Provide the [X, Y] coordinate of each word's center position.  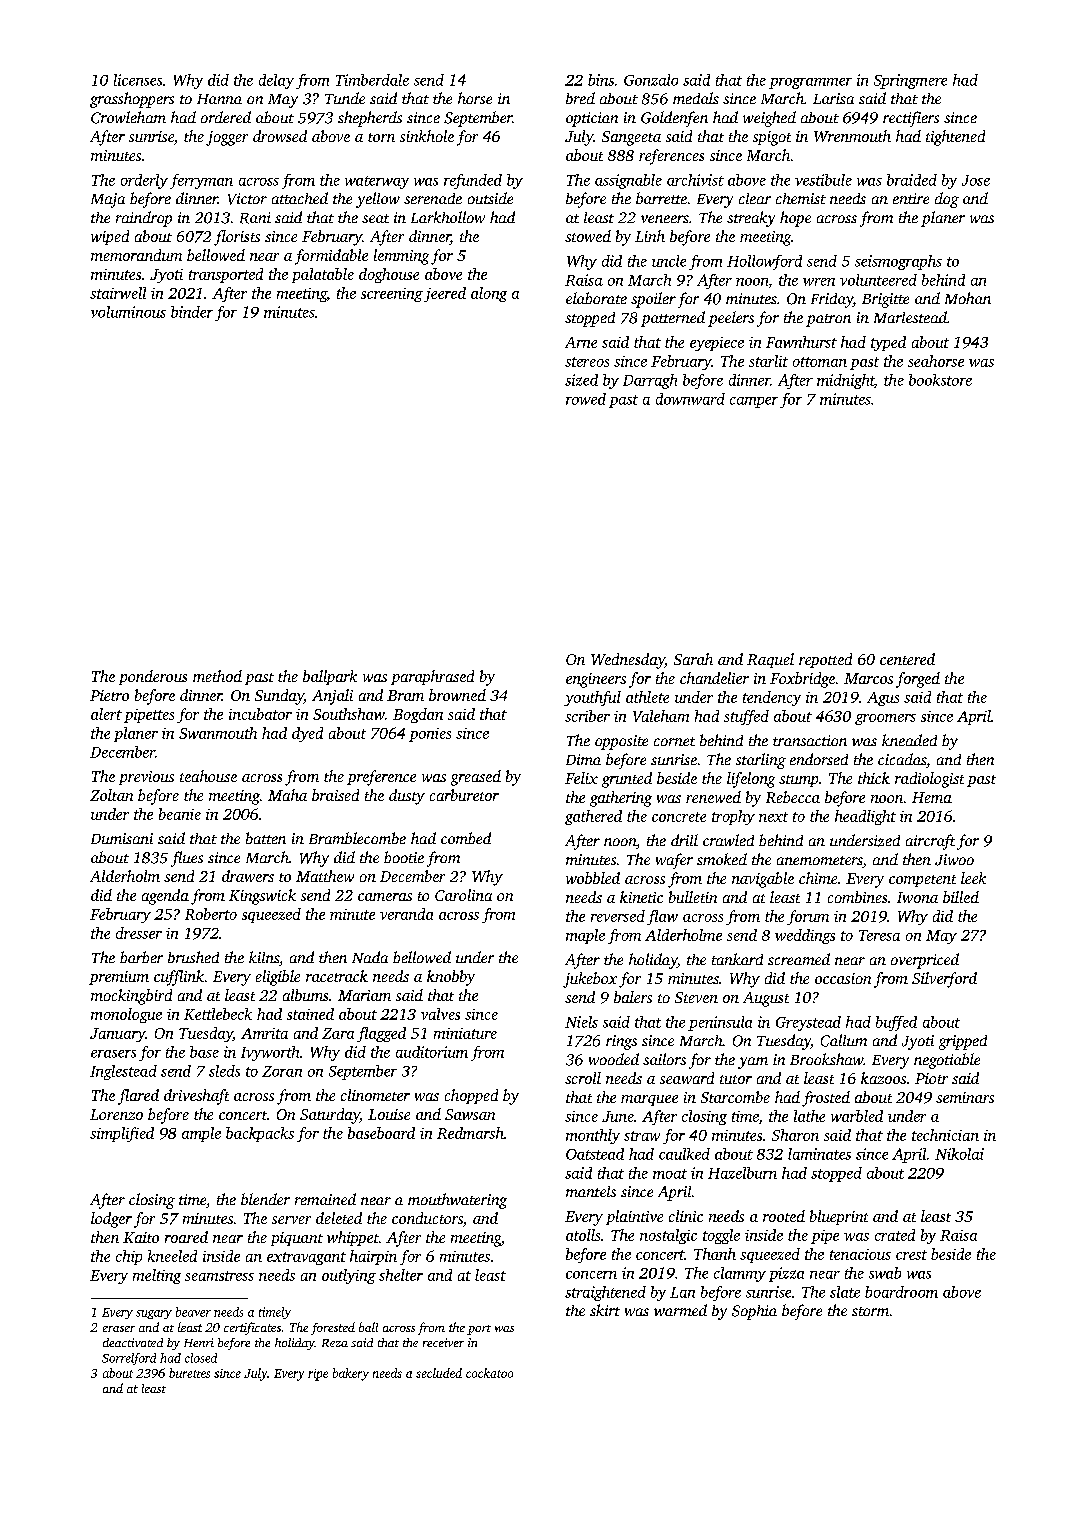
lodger [111, 1220]
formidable [331, 257]
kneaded [909, 740]
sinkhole [427, 136]
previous [146, 778]
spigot [772, 138]
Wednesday [628, 661]
